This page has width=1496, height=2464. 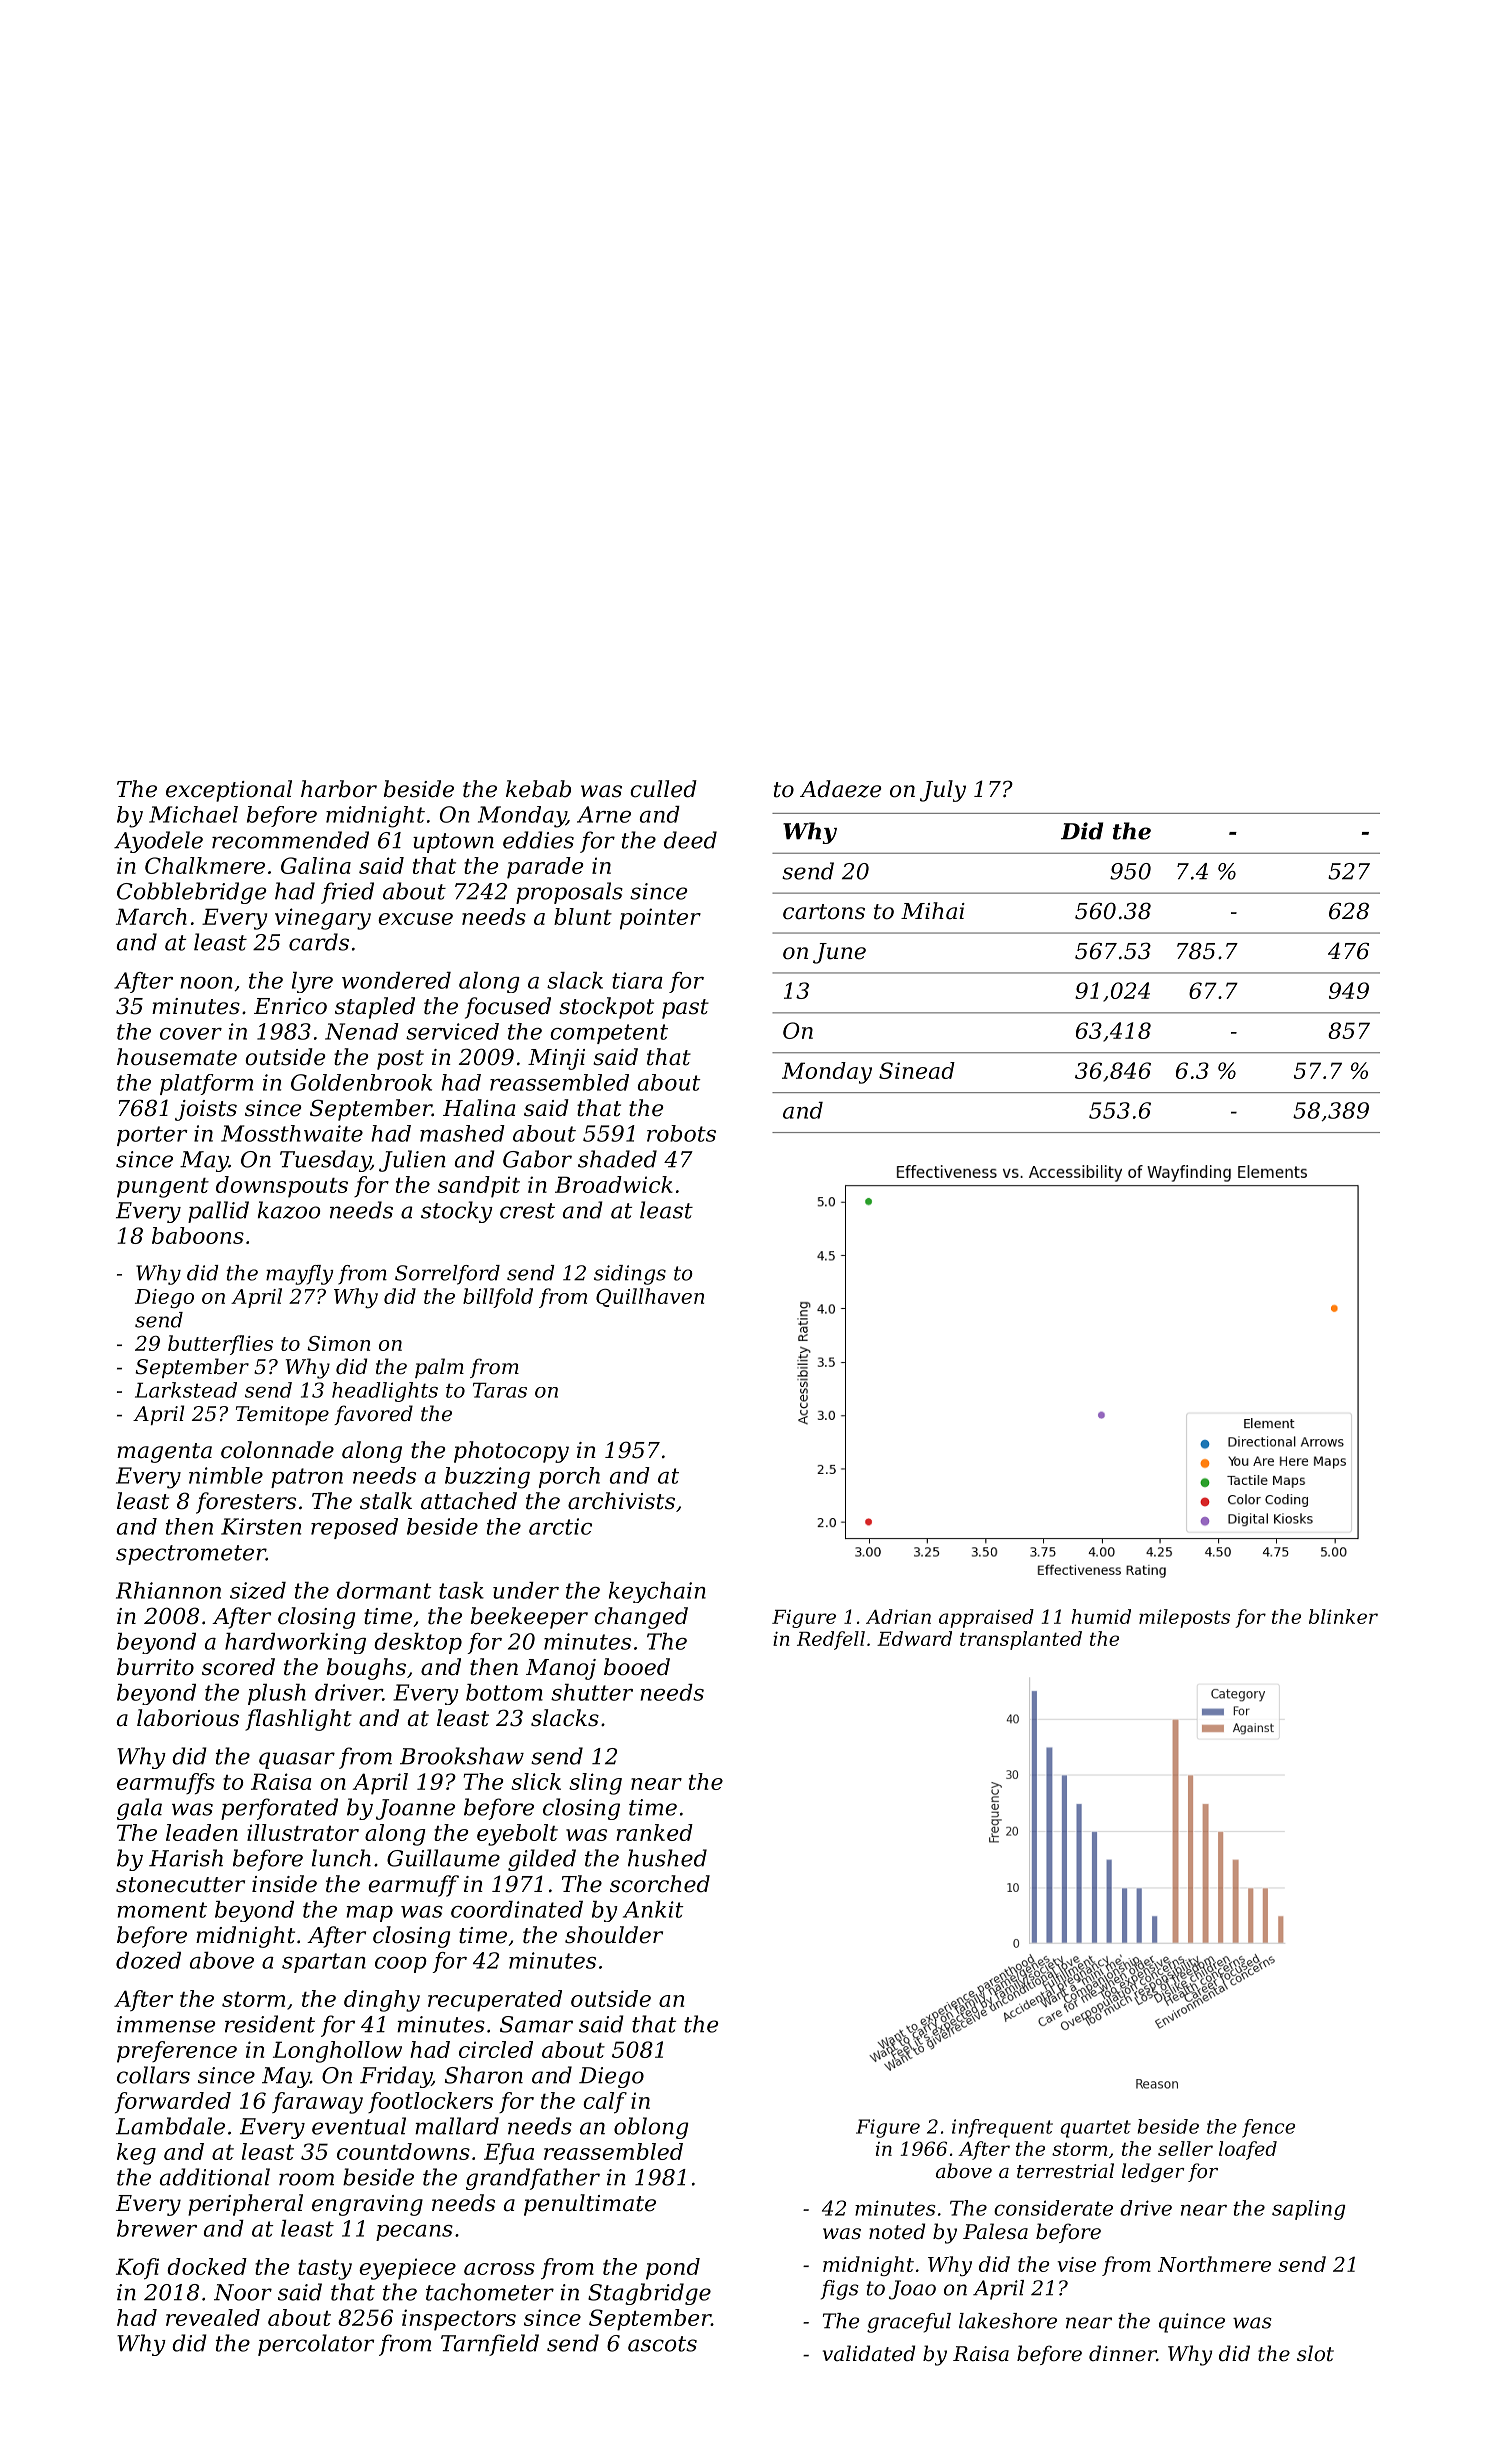 What do you see at coordinates (193, 814) in the page?
I see `Michael` at bounding box center [193, 814].
